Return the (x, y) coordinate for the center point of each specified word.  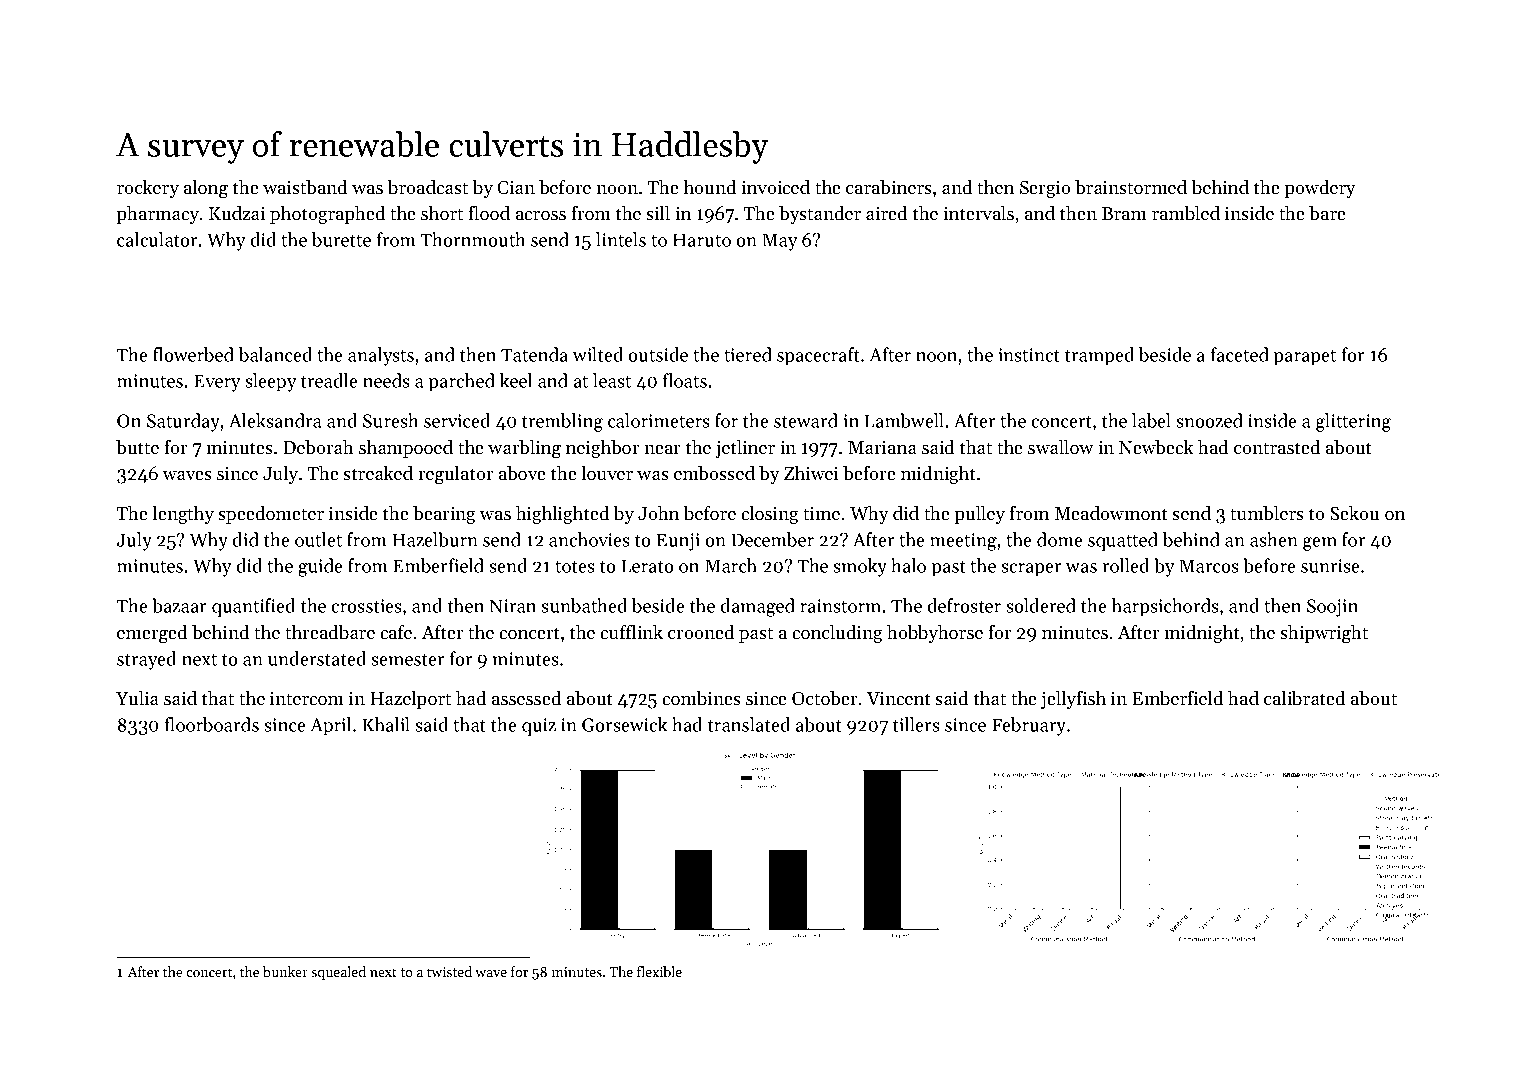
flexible (659, 971)
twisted (449, 971)
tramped (1099, 356)
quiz (539, 727)
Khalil (386, 724)
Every (217, 383)
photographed (327, 215)
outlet (318, 539)
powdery (1320, 189)
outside (658, 354)
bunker (285, 971)
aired (886, 213)
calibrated (1304, 698)
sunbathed (584, 605)
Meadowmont (1111, 513)
